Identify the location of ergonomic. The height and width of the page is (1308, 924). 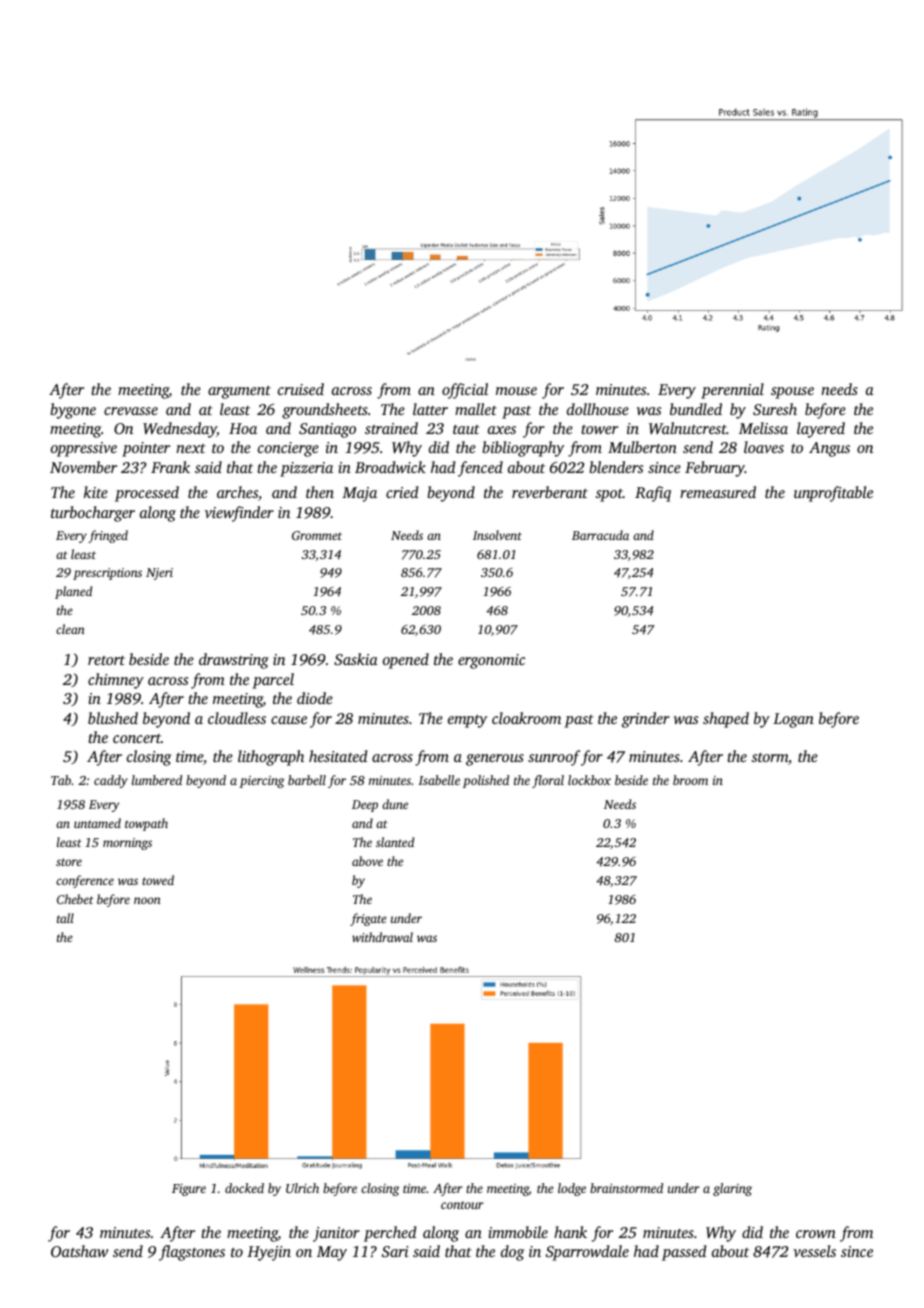
(491, 661).
